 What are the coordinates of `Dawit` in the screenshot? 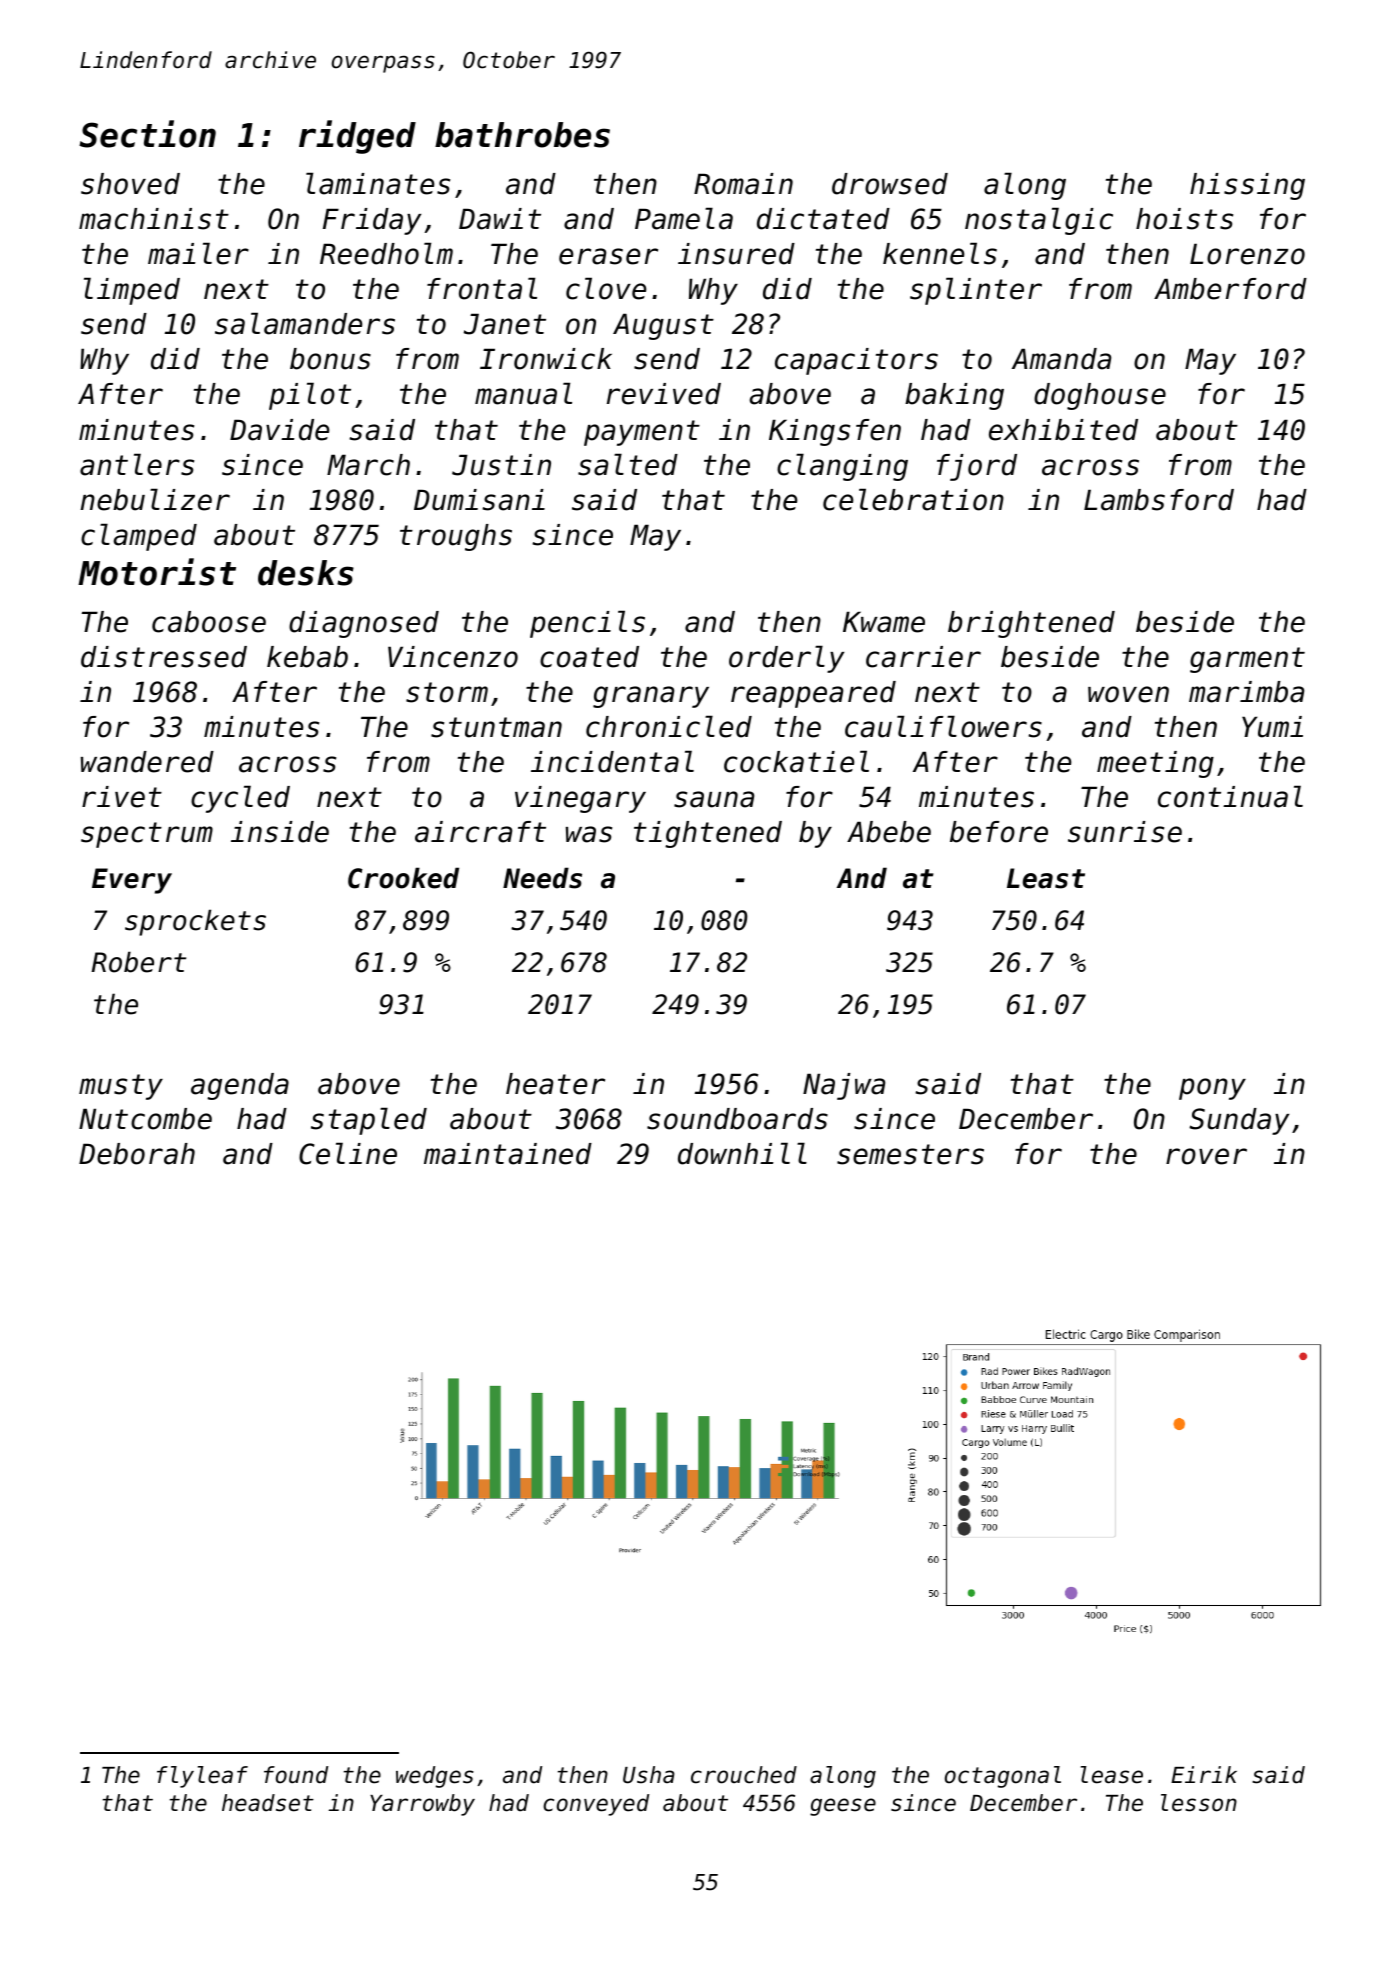 It's located at (500, 219).
